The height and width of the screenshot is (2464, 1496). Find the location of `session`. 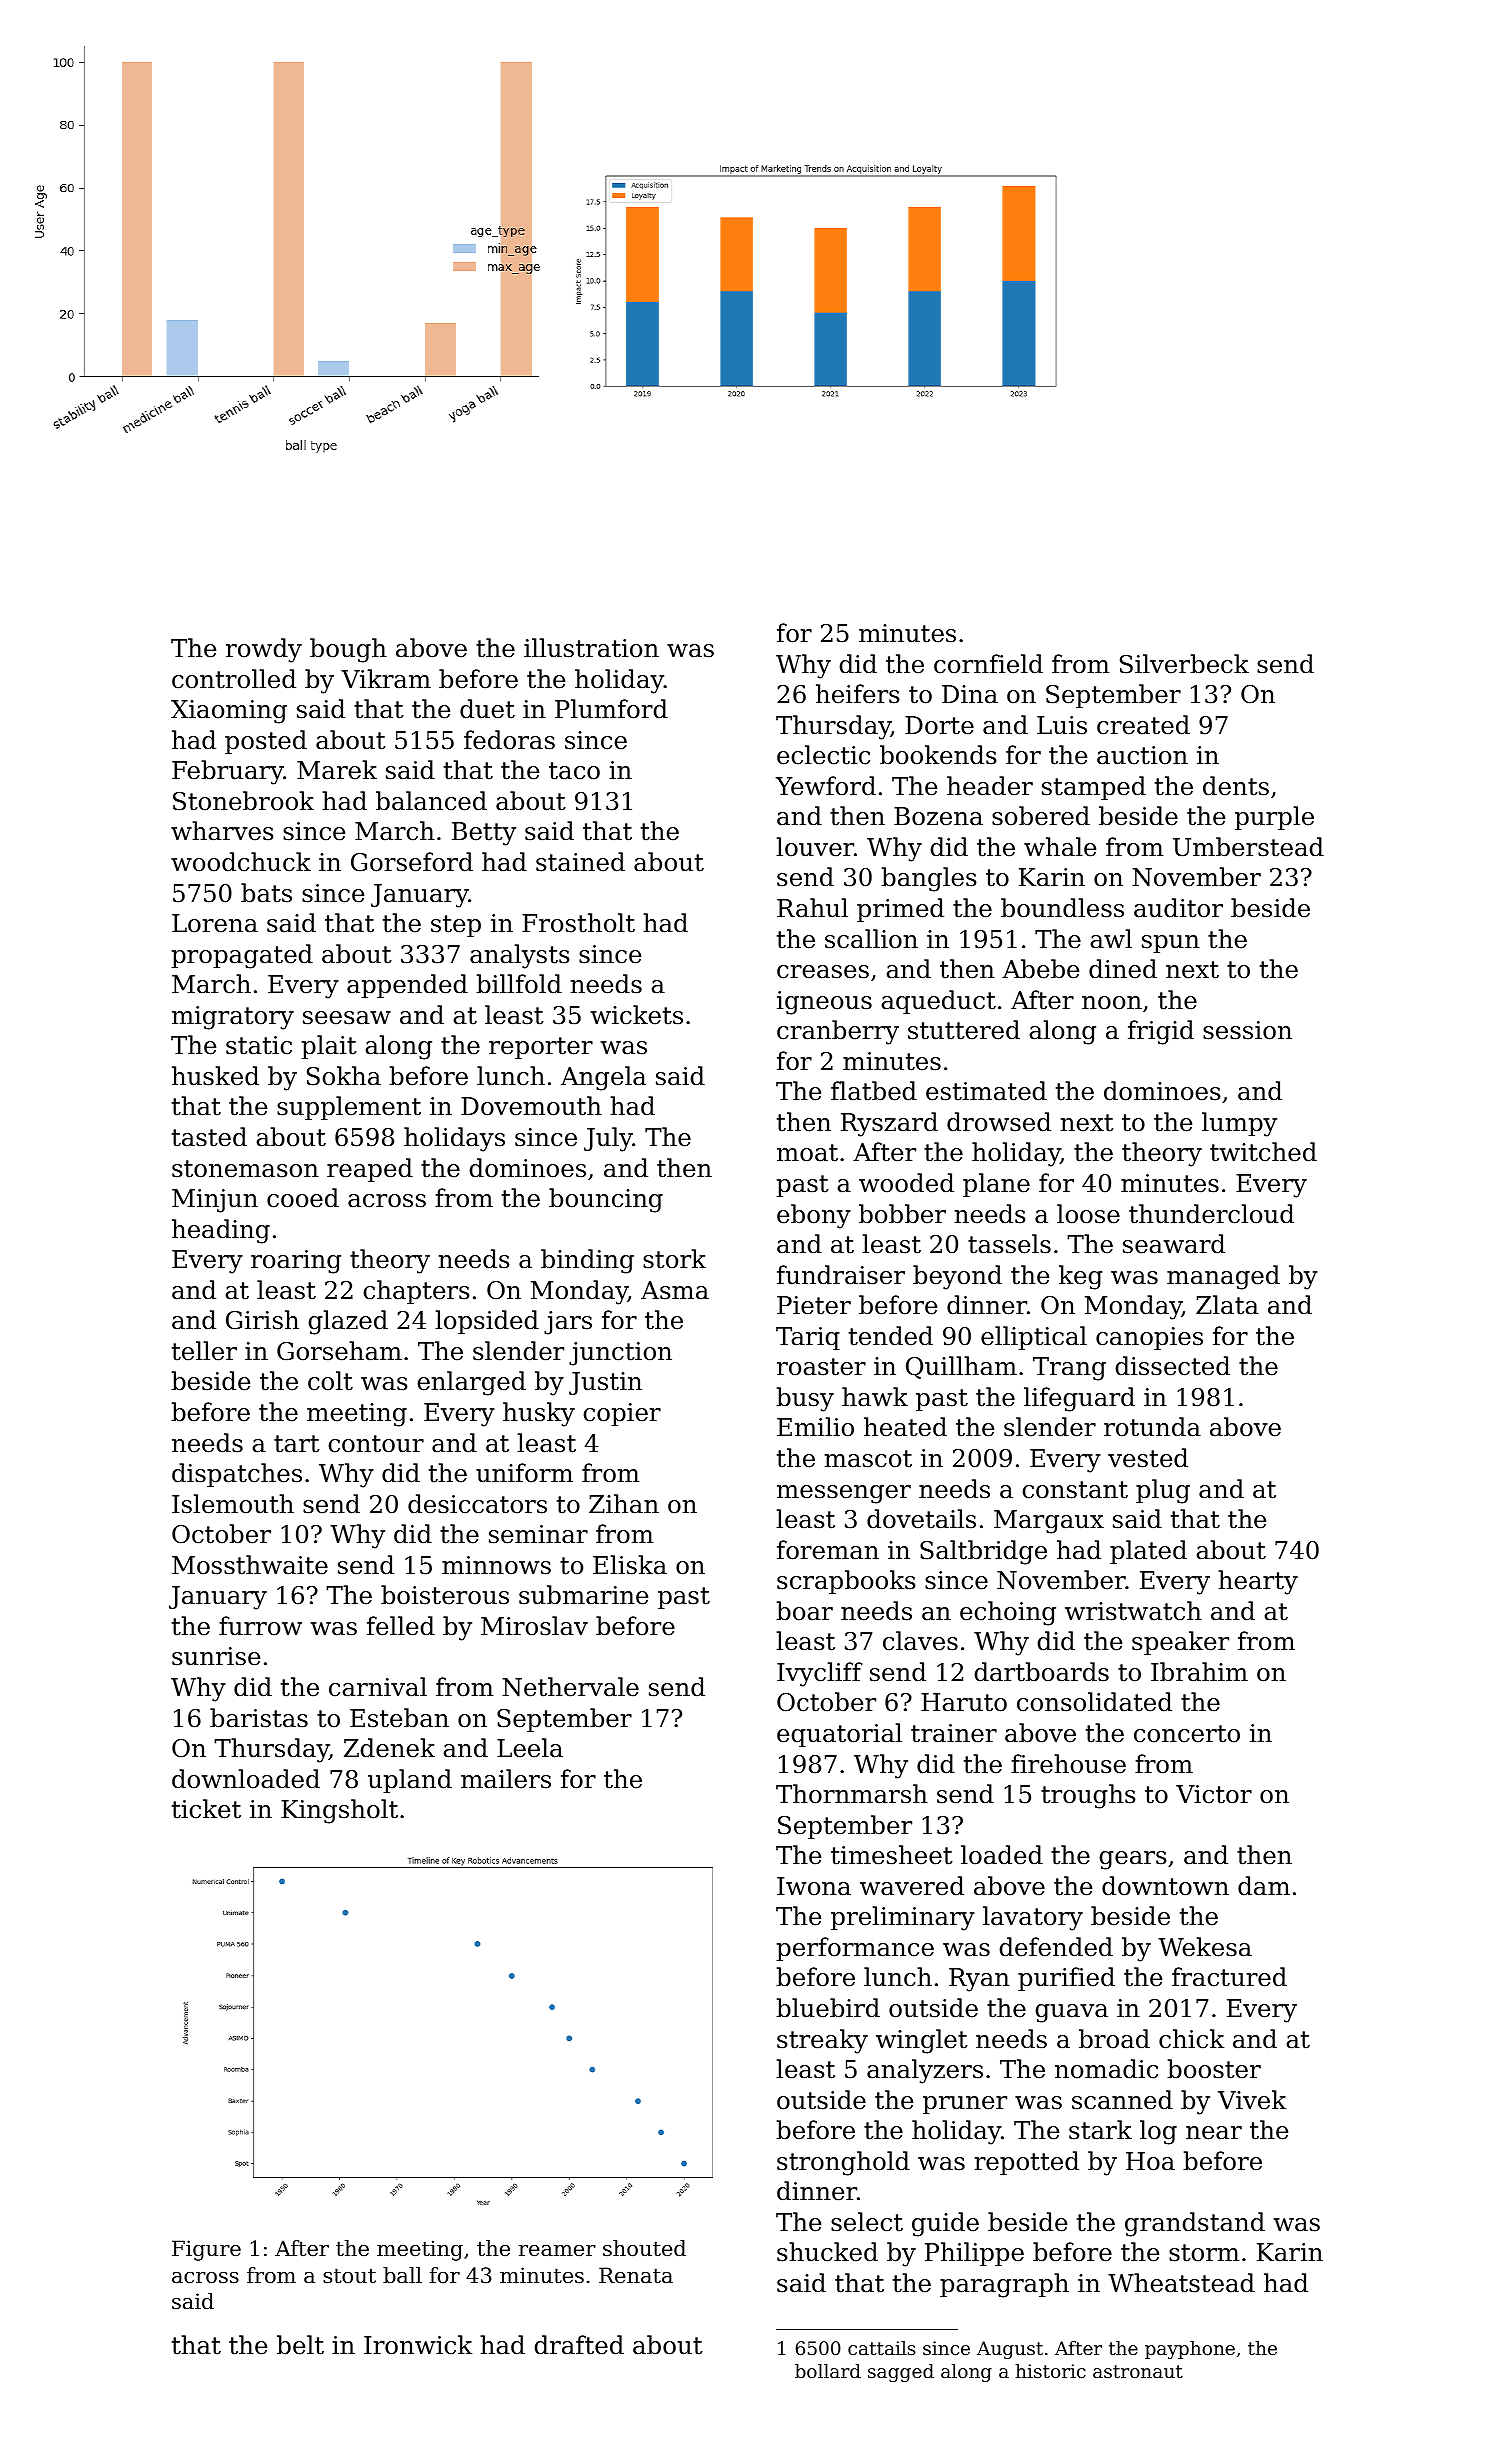

session is located at coordinates (1247, 1030).
